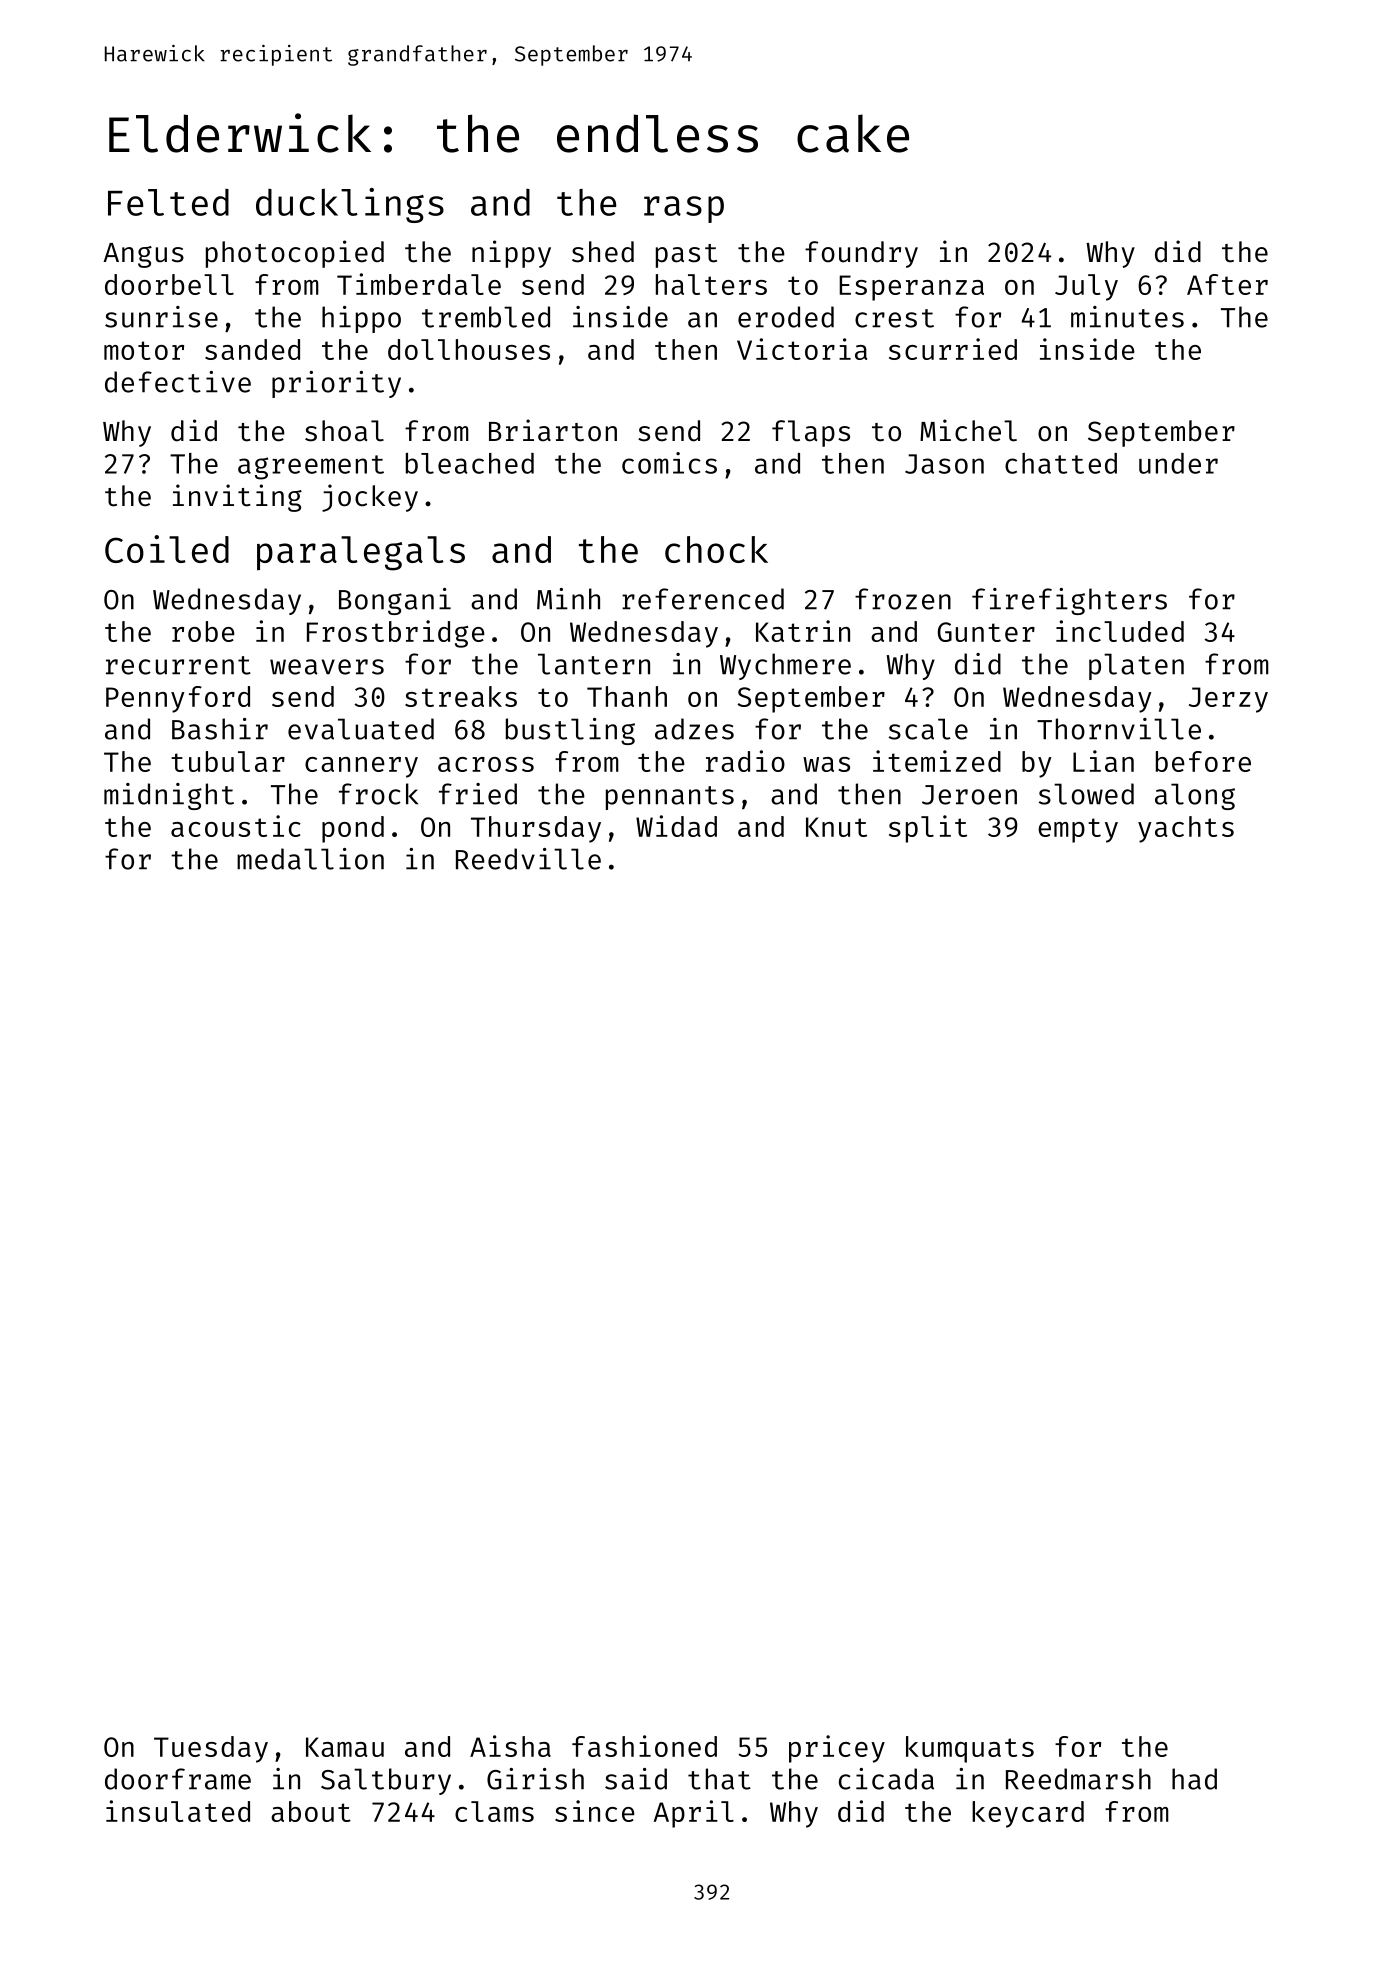  Describe the element at coordinates (594, 664) in the screenshot. I see `lantern` at that location.
